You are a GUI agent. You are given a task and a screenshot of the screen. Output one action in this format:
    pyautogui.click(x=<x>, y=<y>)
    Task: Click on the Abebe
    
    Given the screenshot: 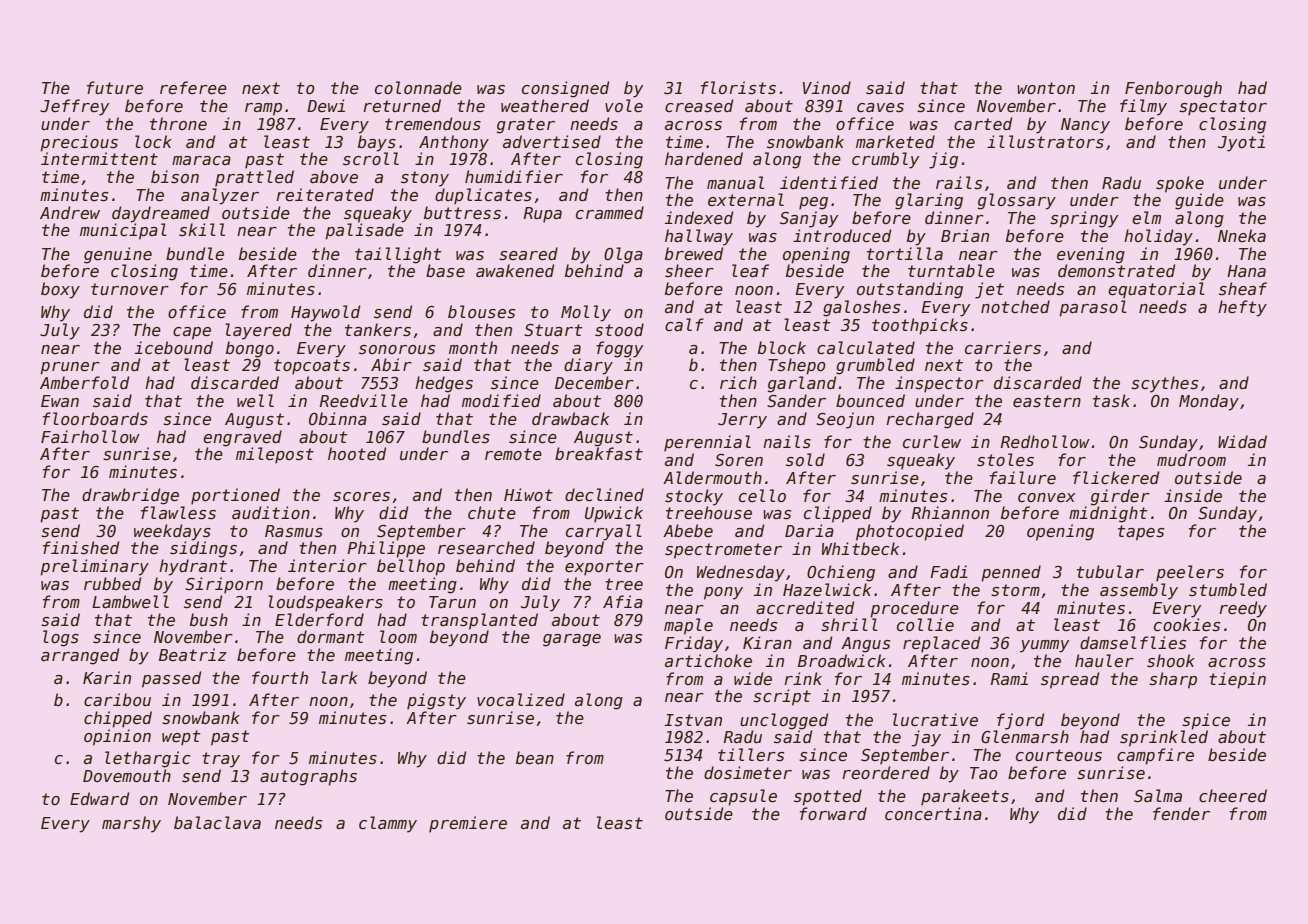 What is the action you would take?
    pyautogui.click(x=688, y=531)
